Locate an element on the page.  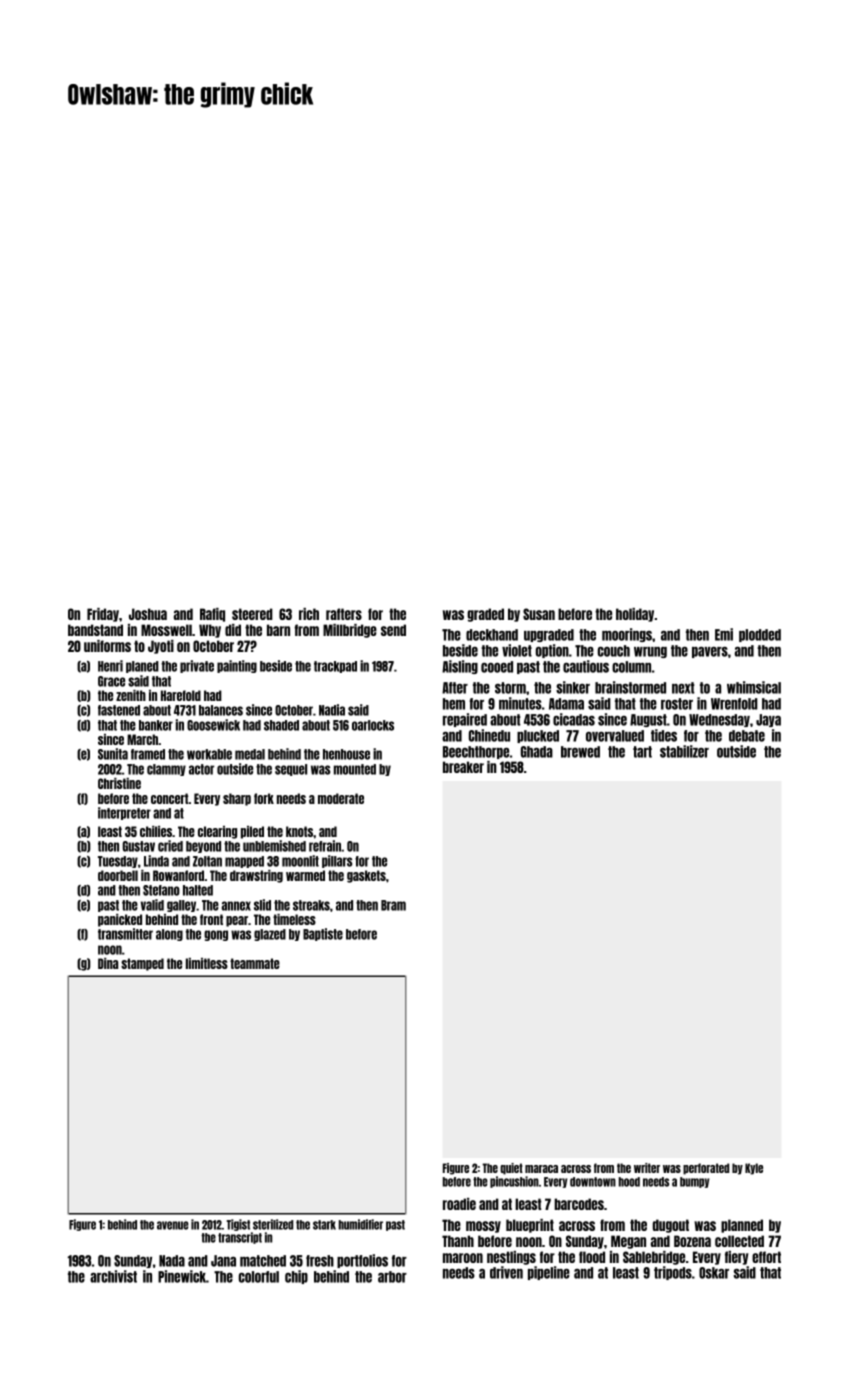
Bram is located at coordinates (393, 905).
